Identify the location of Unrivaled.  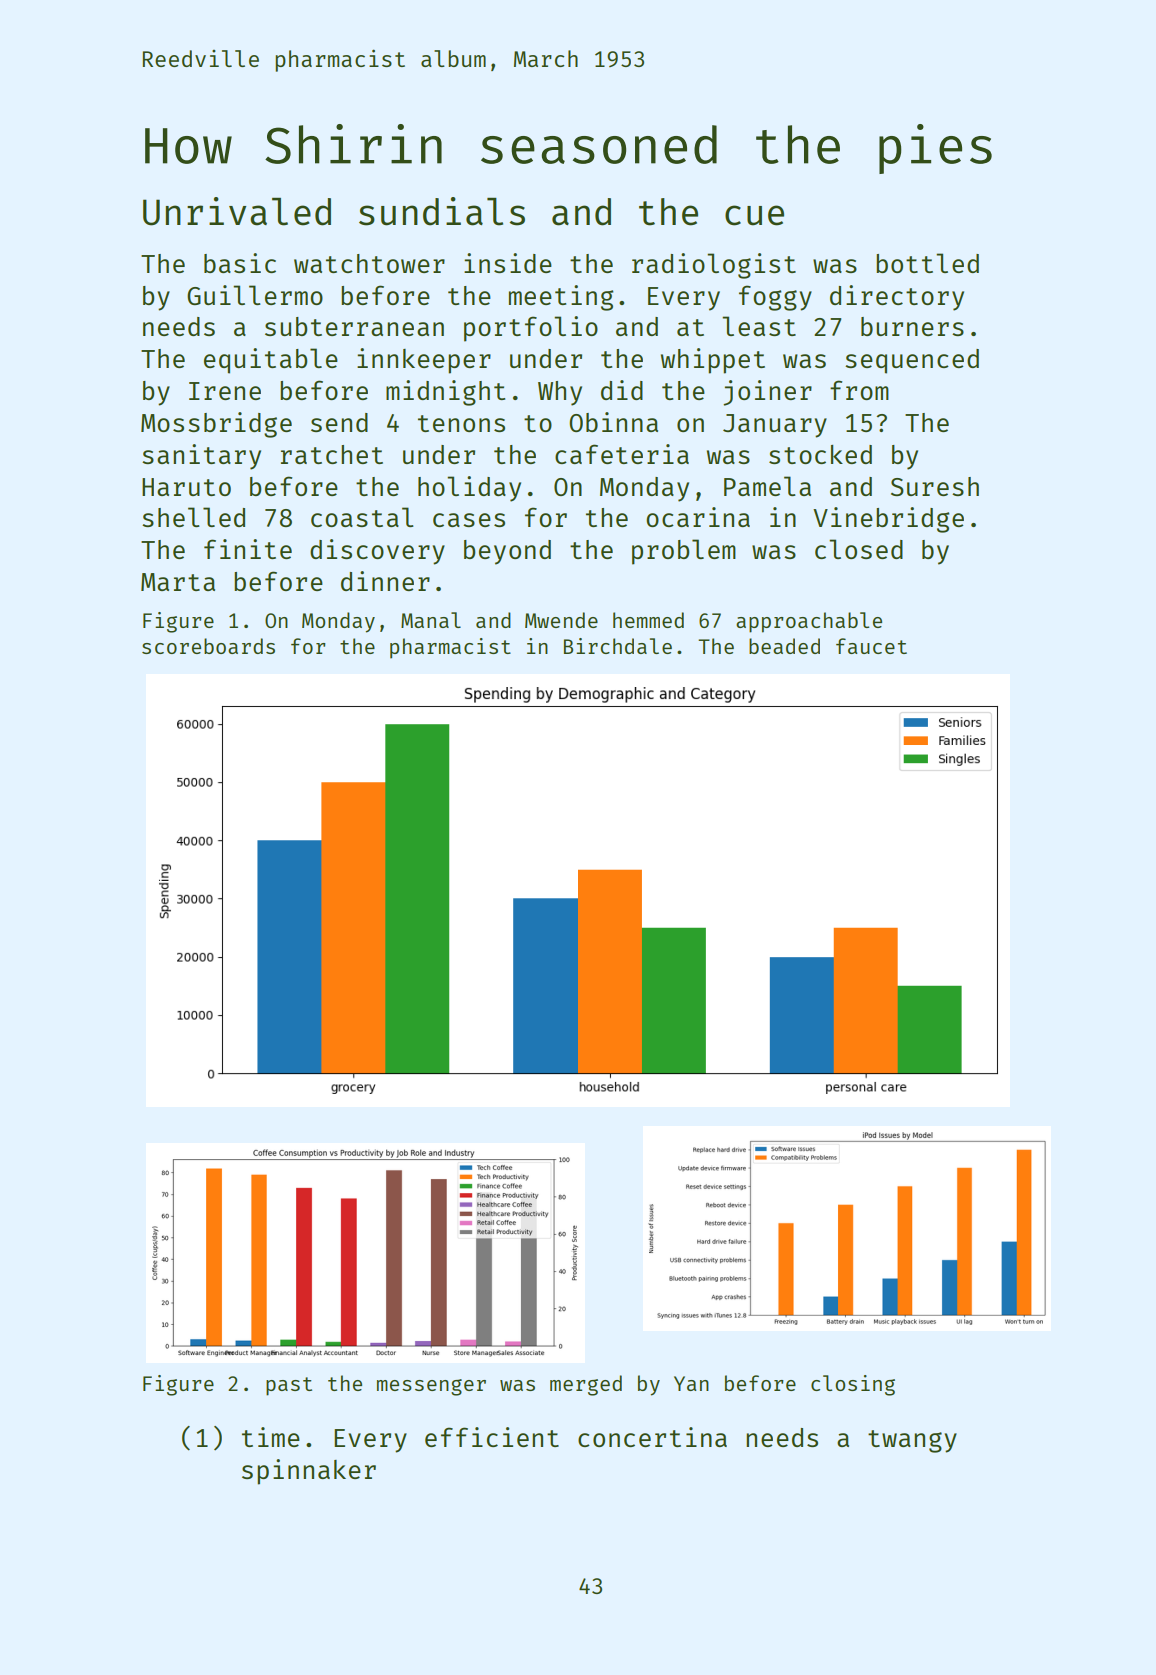
(237, 211).
